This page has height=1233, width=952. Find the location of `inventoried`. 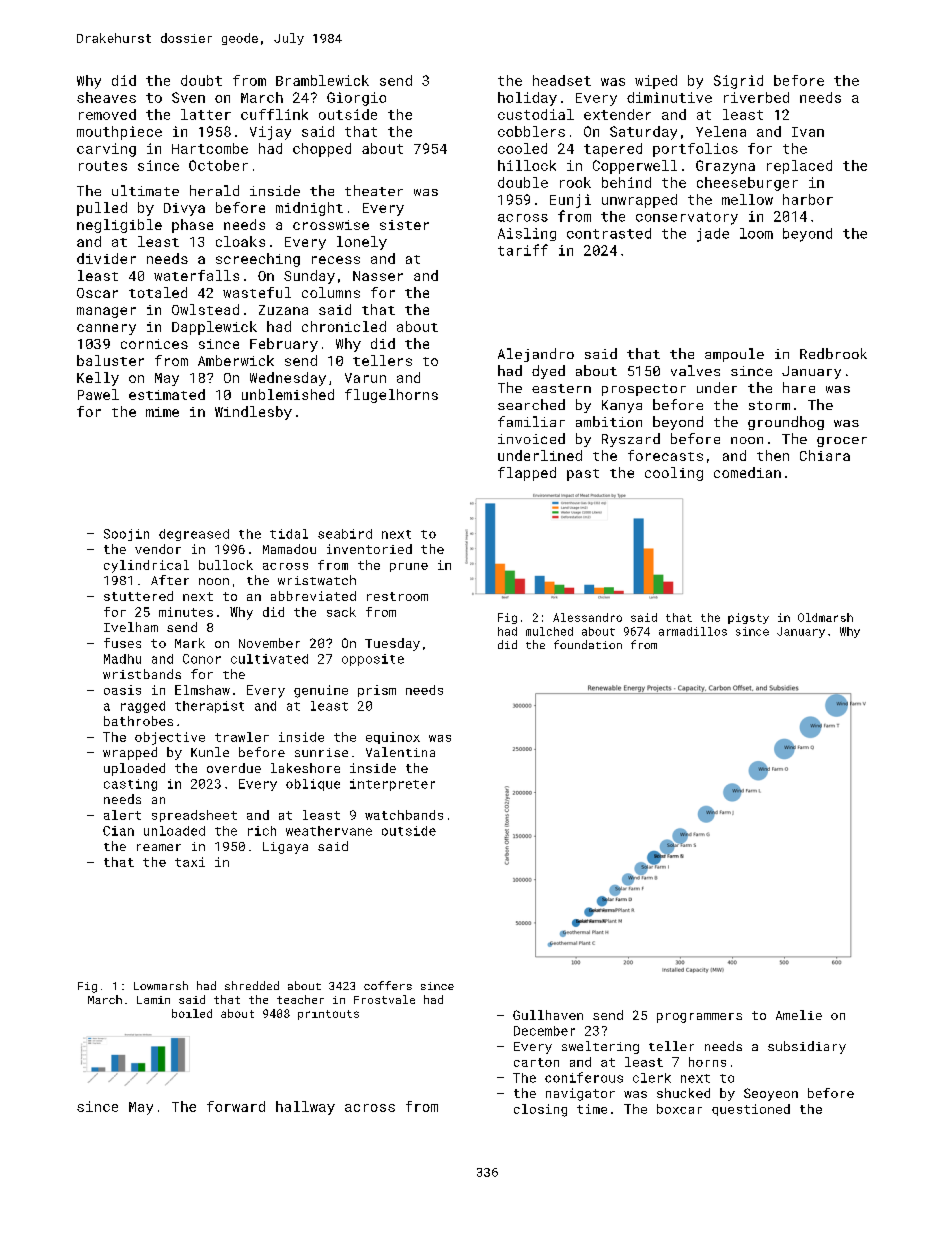

inventoried is located at coordinates (369, 549).
